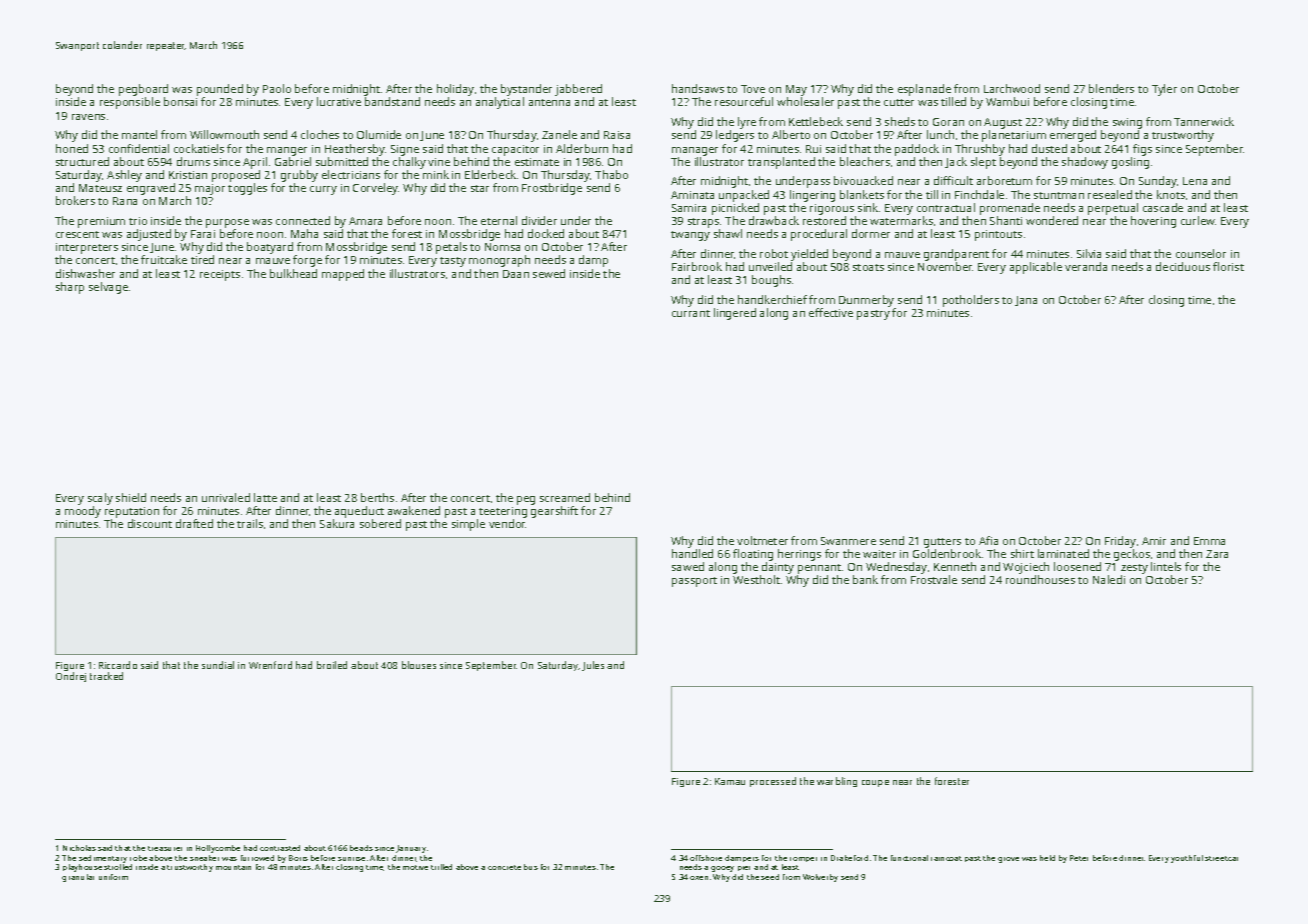 This screenshot has height=924, width=1308. I want to click on sundial, so click(218, 665).
